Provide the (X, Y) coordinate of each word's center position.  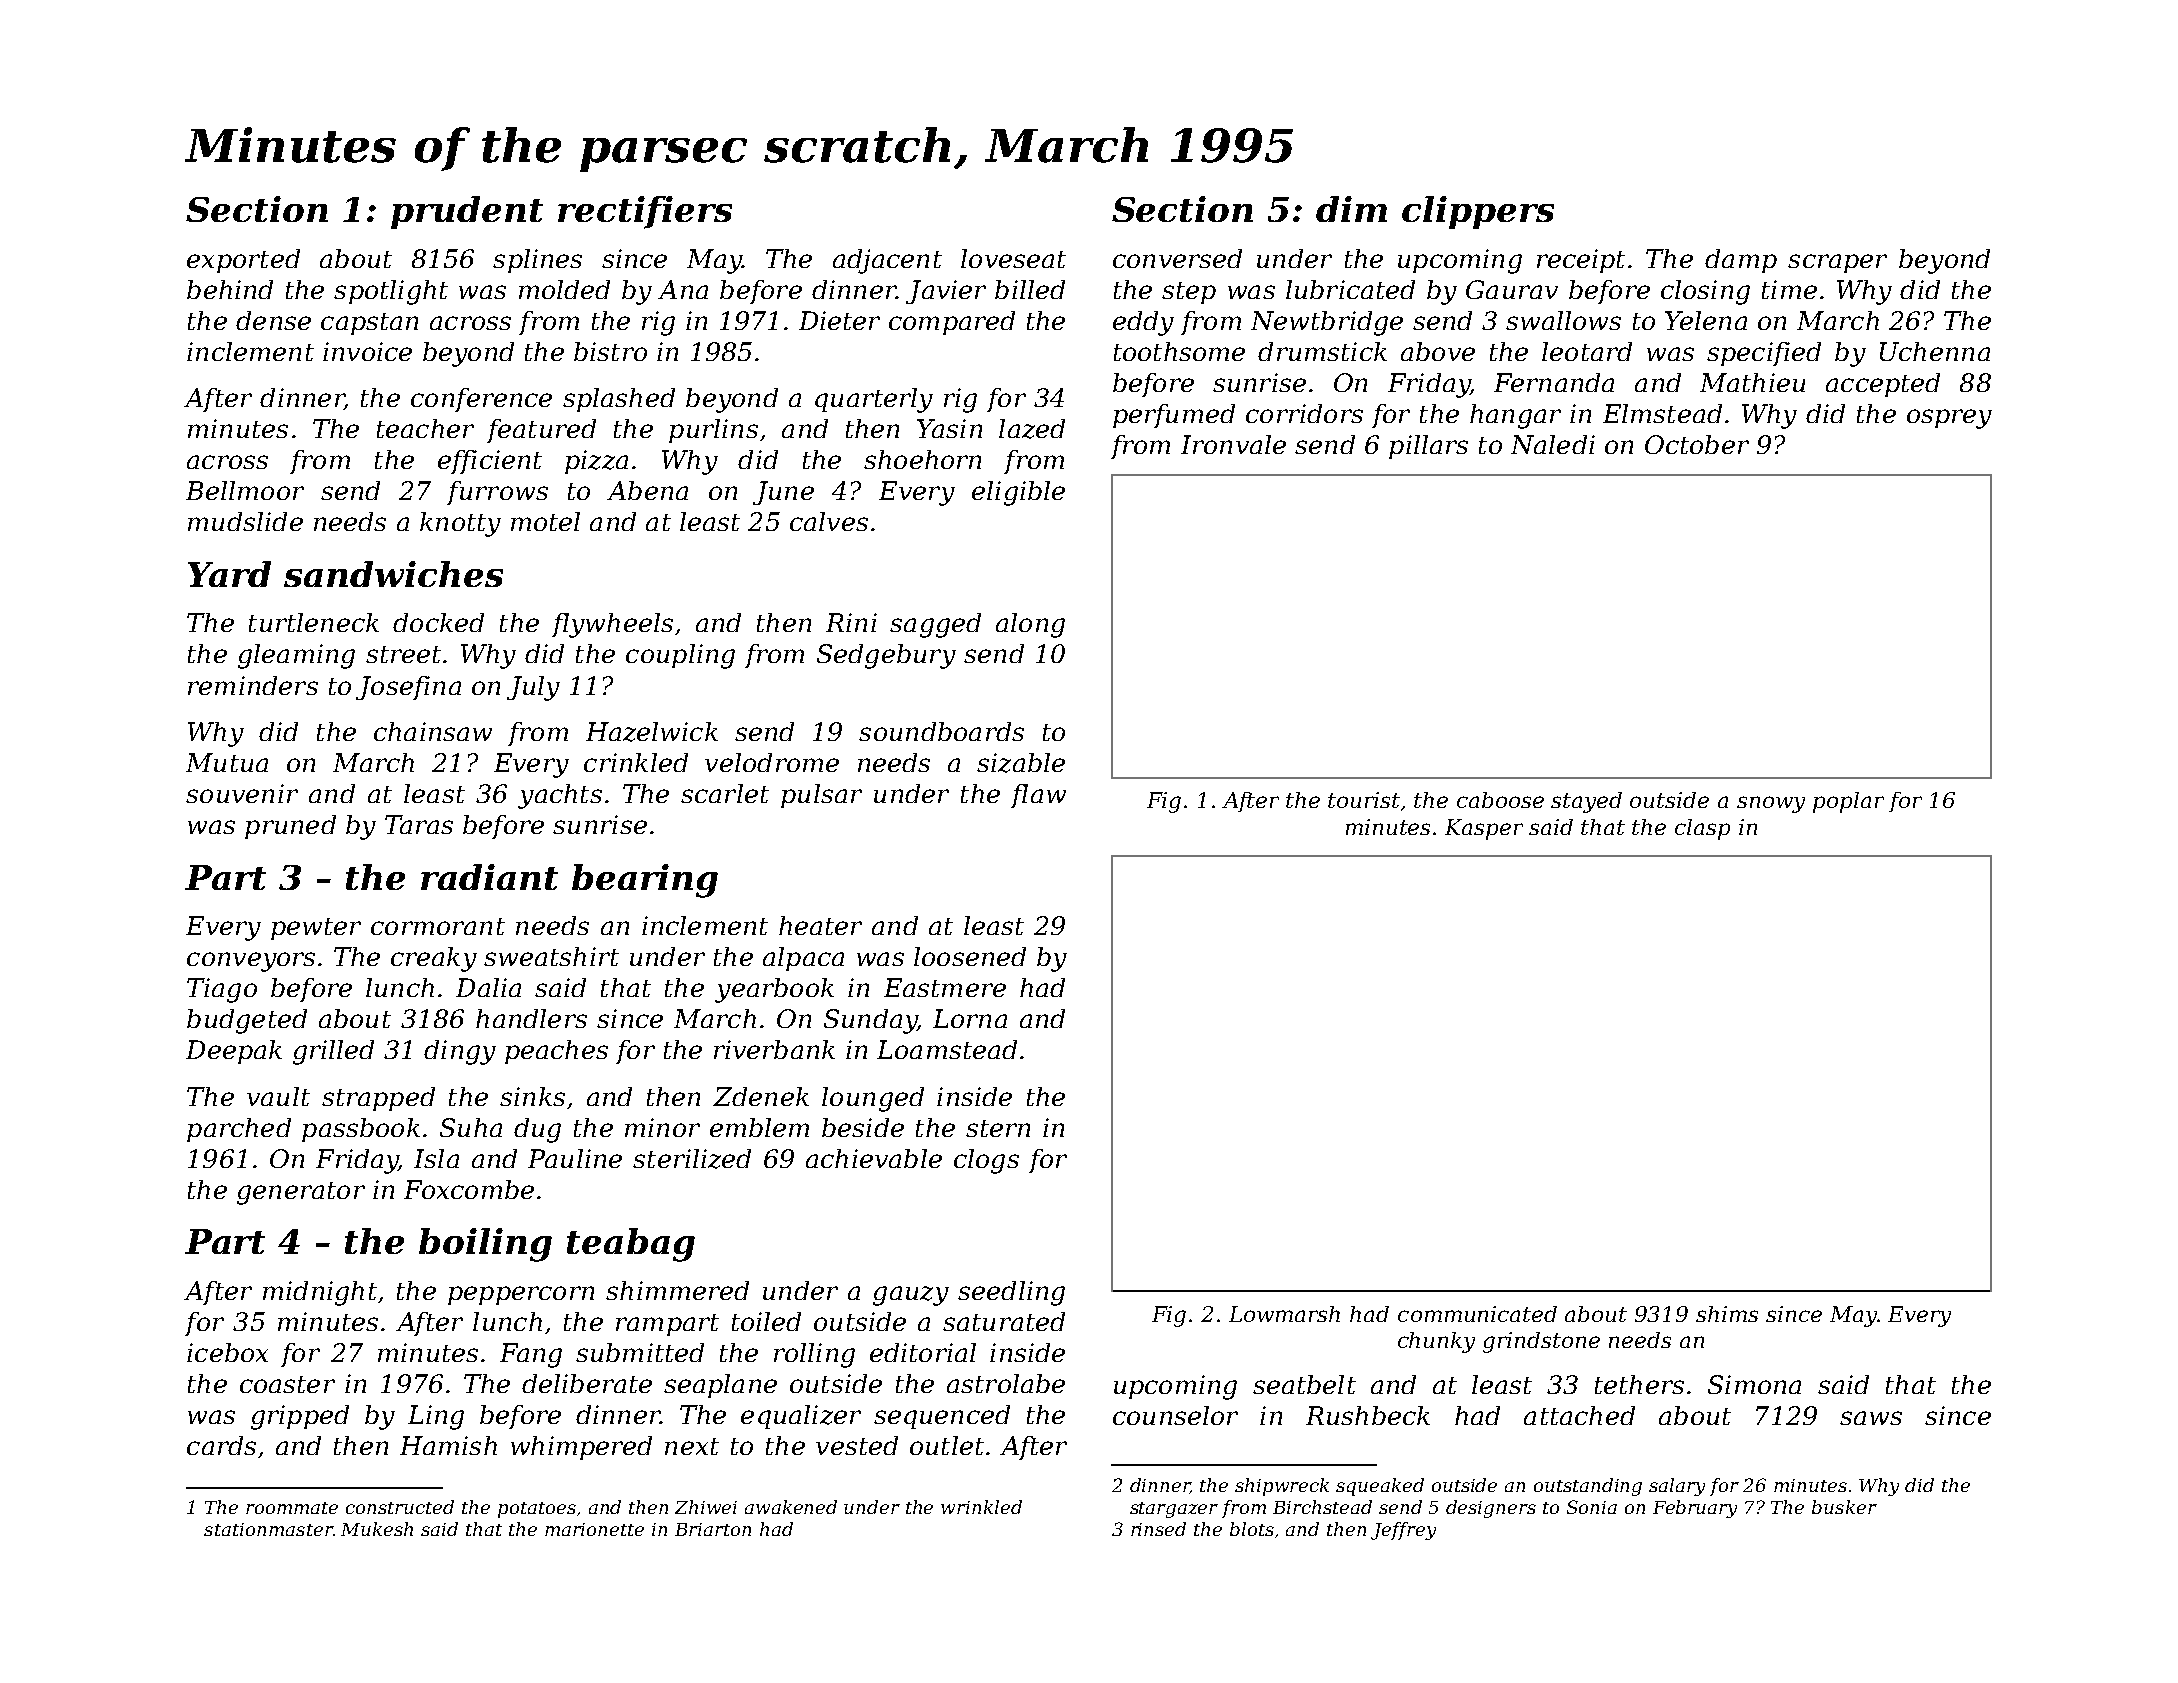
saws (1871, 1418)
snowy (1771, 804)
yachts (560, 796)
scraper (1837, 263)
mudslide (245, 521)
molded (564, 289)
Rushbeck (1368, 1415)
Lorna (970, 1018)
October (1697, 444)
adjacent (887, 261)
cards (221, 1445)
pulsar (821, 796)
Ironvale (1233, 444)
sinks (532, 1096)
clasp (1702, 829)
